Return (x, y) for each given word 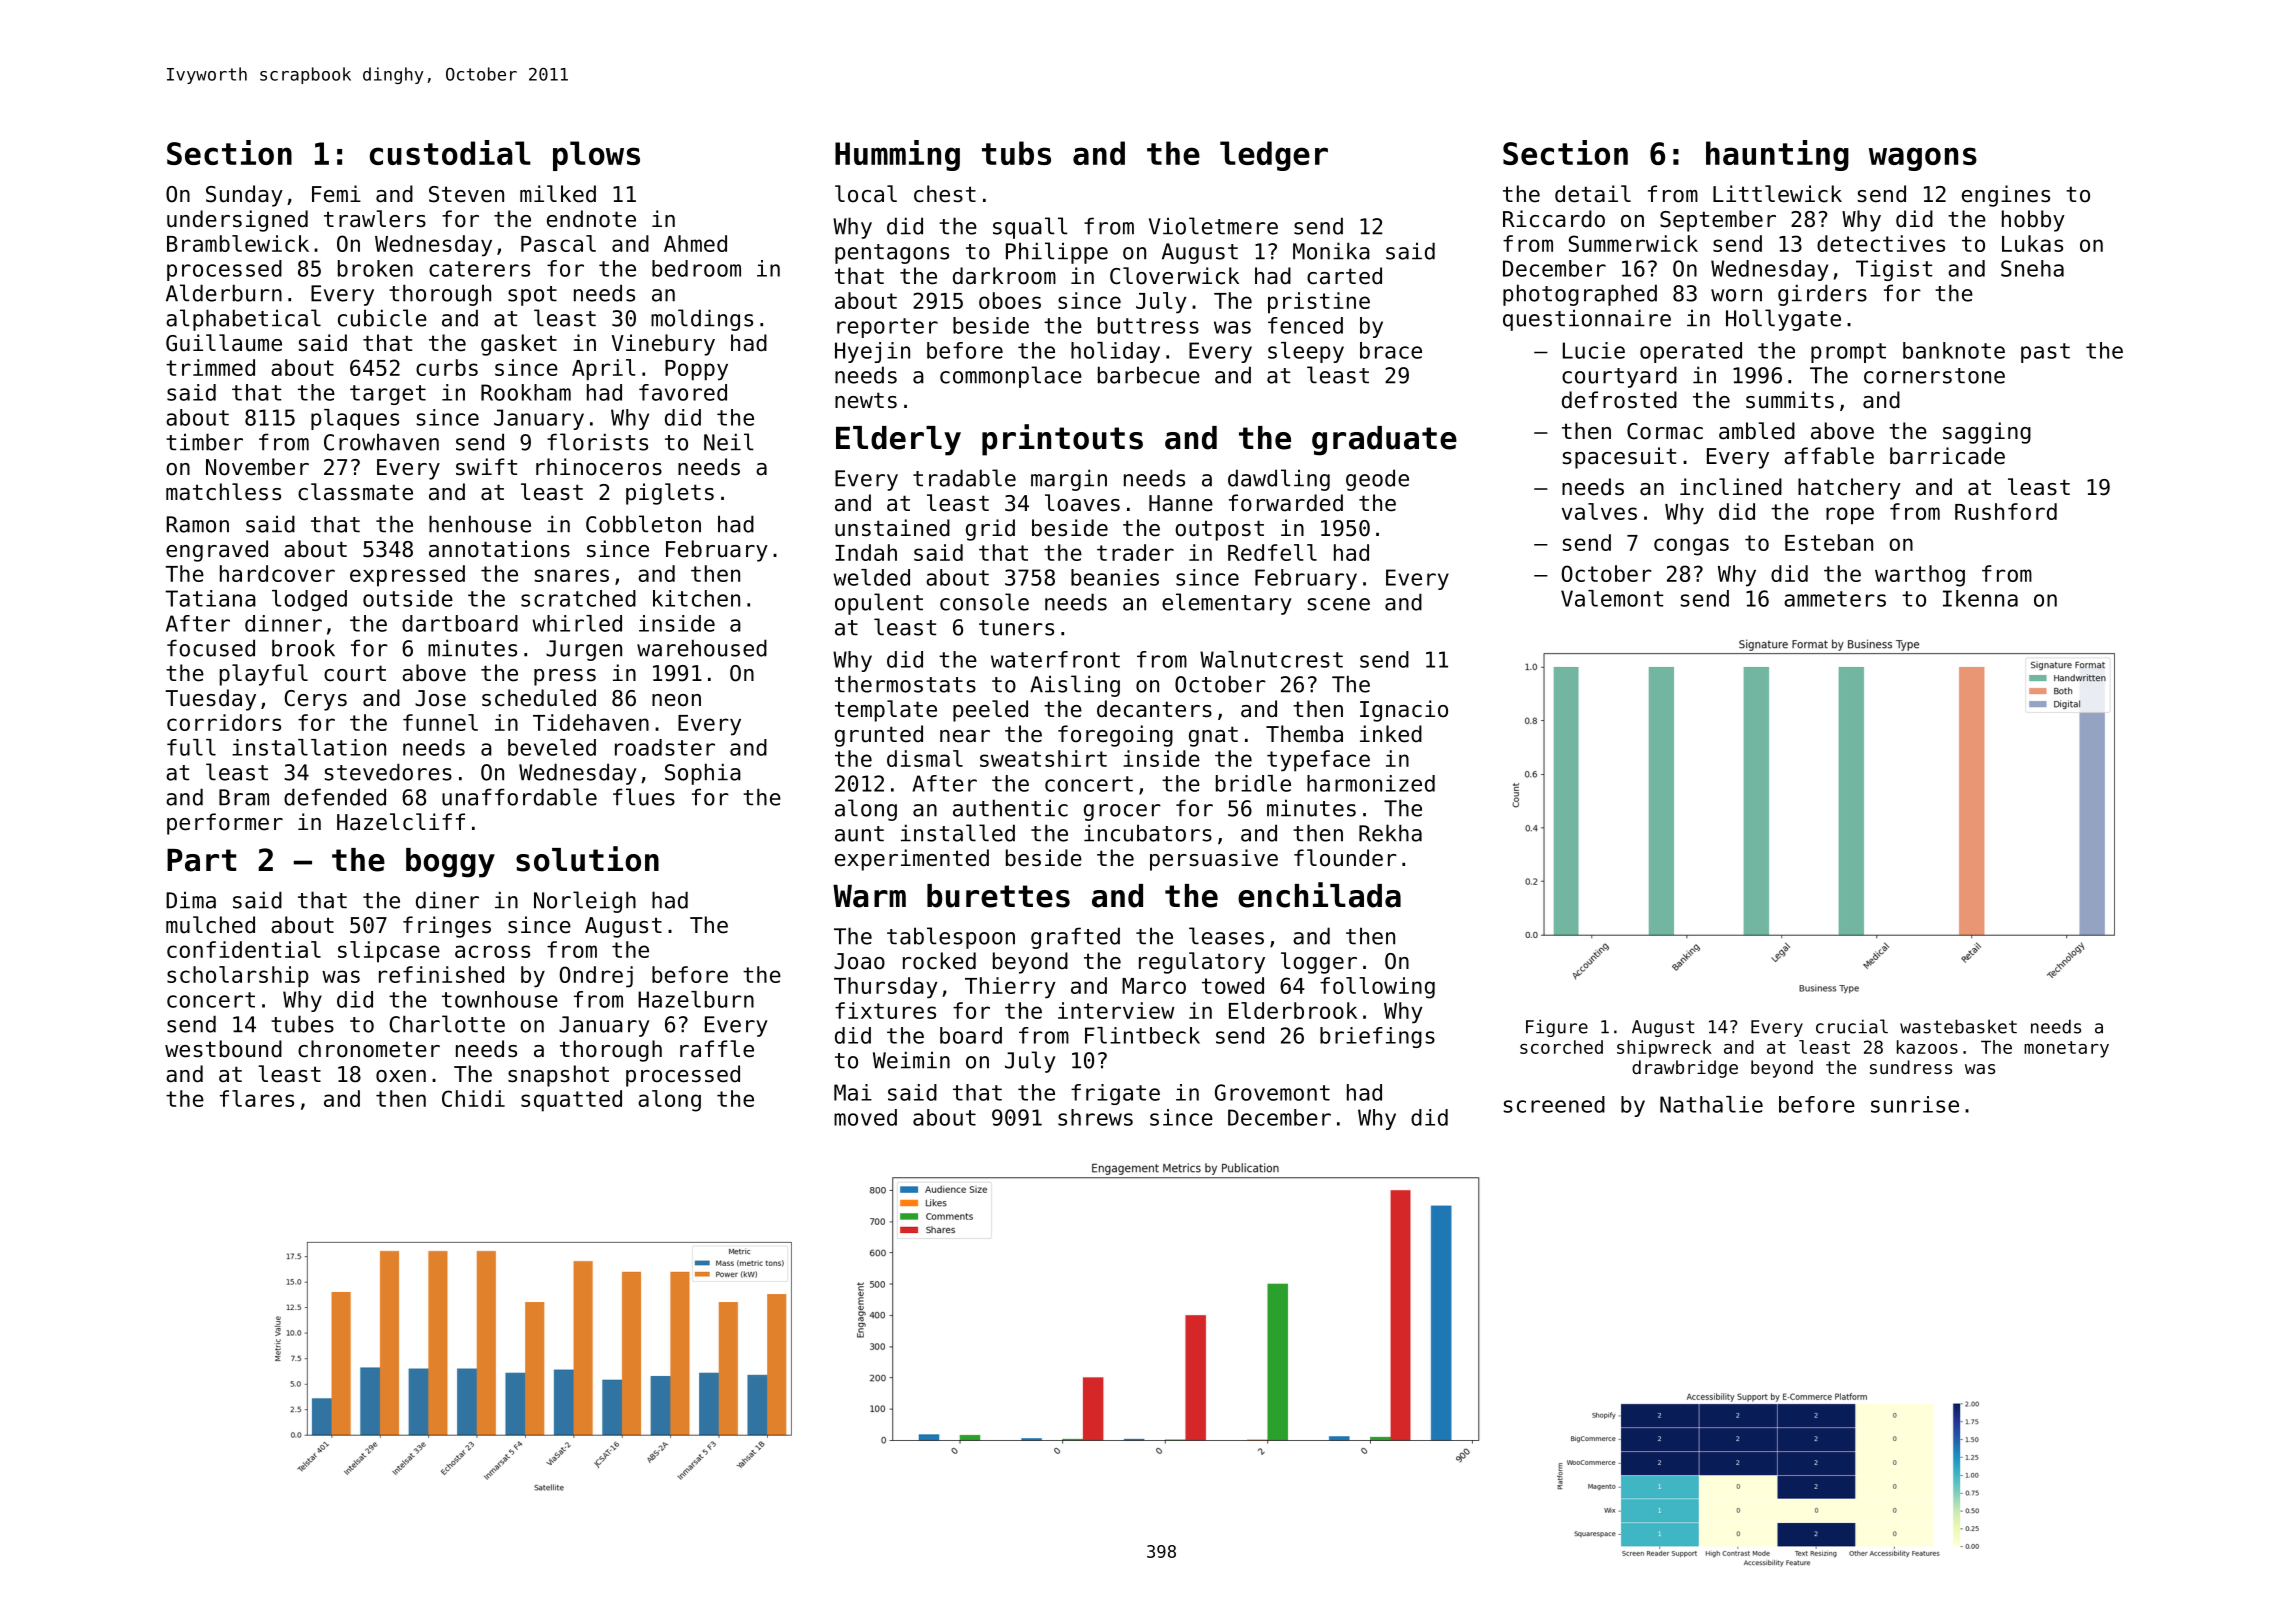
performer (225, 824)
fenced (1305, 325)
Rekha (1390, 833)
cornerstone (1934, 376)
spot (532, 296)
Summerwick (1633, 243)
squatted (571, 1101)
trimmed (210, 367)
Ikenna (1980, 598)
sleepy (1306, 352)
